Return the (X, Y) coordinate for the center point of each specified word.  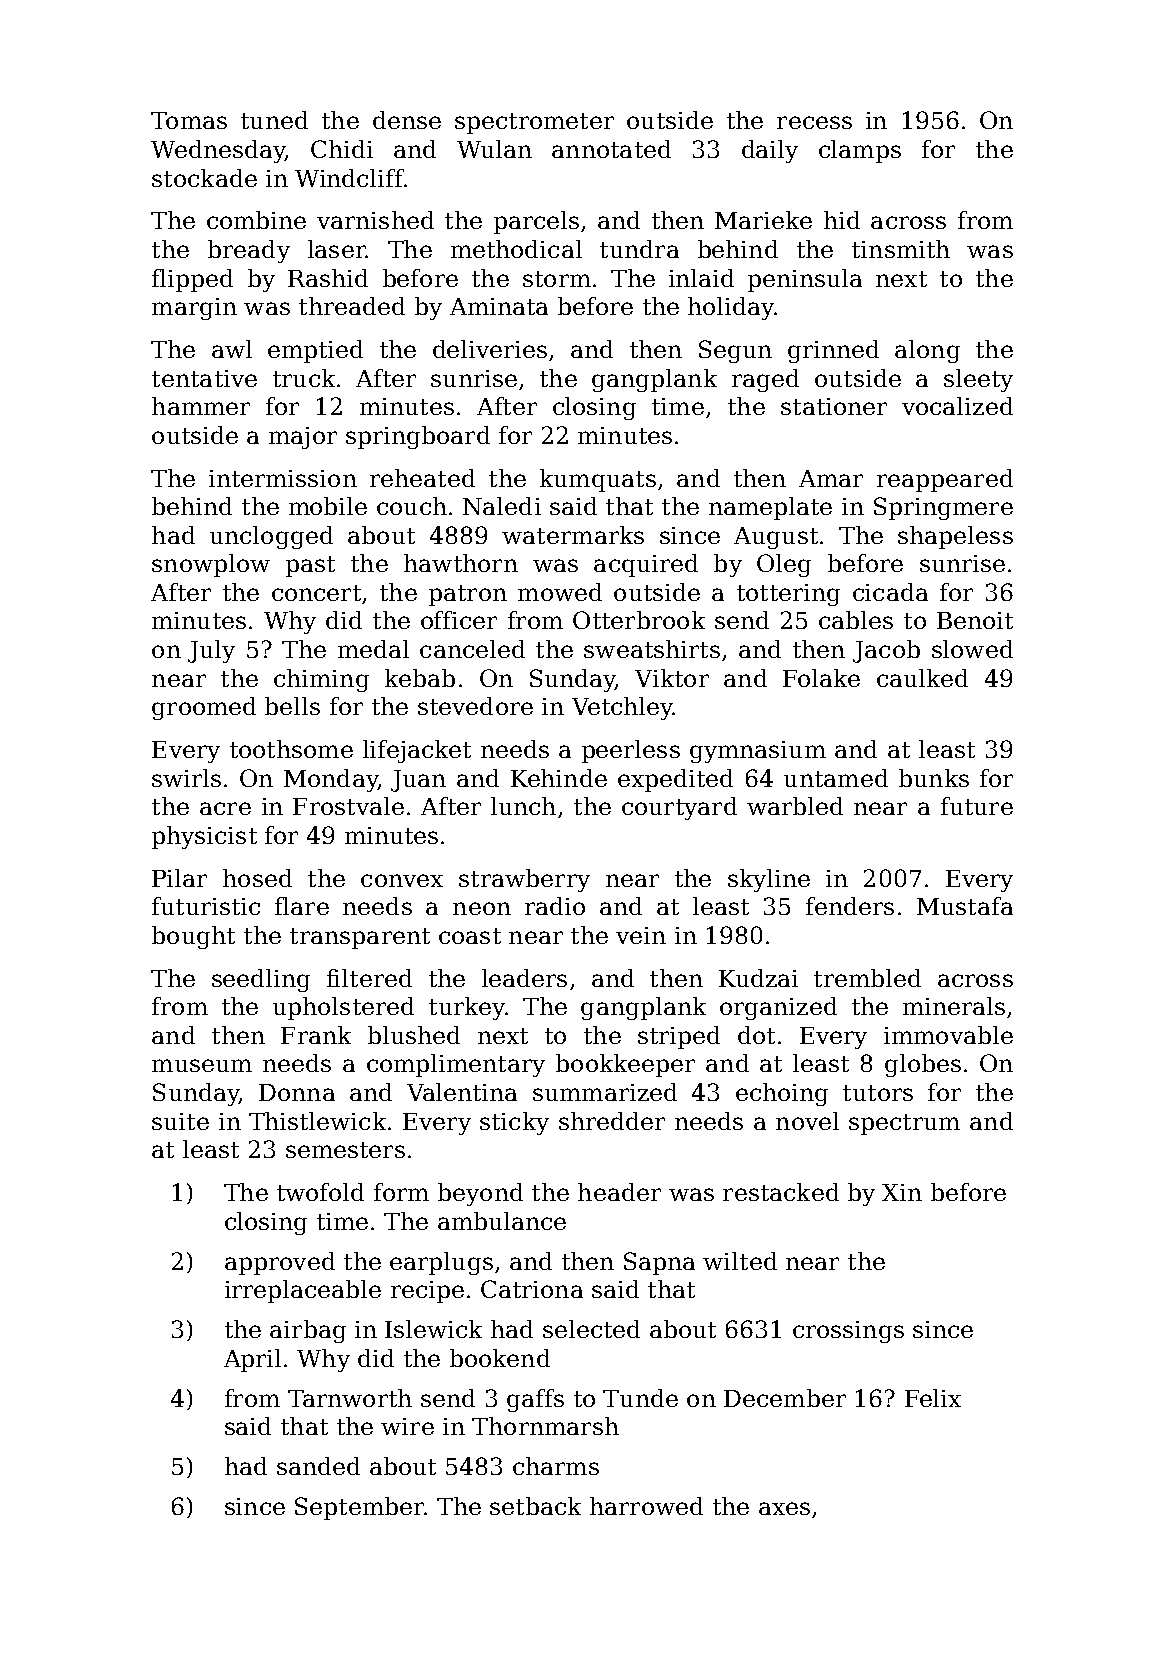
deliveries (490, 349)
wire (407, 1426)
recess (814, 122)
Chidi (342, 149)
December (785, 1398)
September (359, 1508)
